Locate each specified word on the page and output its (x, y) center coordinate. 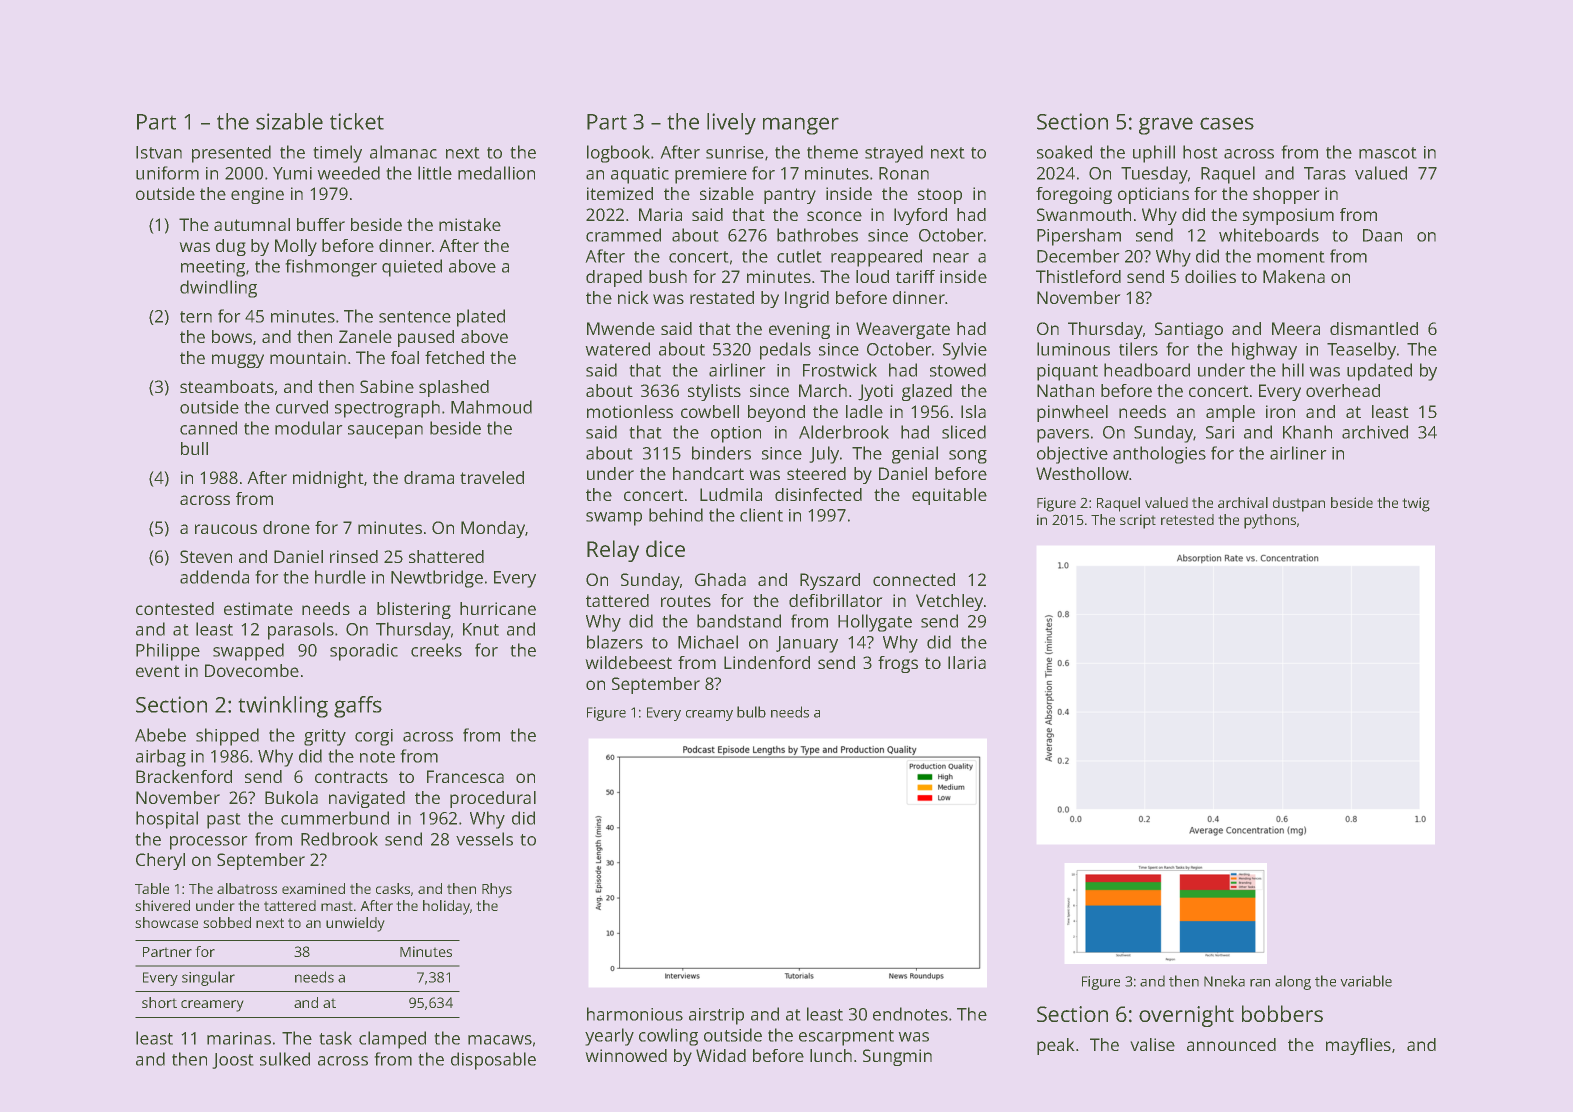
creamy (709, 715)
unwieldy (355, 924)
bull (194, 448)
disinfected (818, 494)
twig (1416, 504)
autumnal (252, 224)
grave (1166, 126)
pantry (790, 196)
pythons (1270, 521)
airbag (161, 758)
